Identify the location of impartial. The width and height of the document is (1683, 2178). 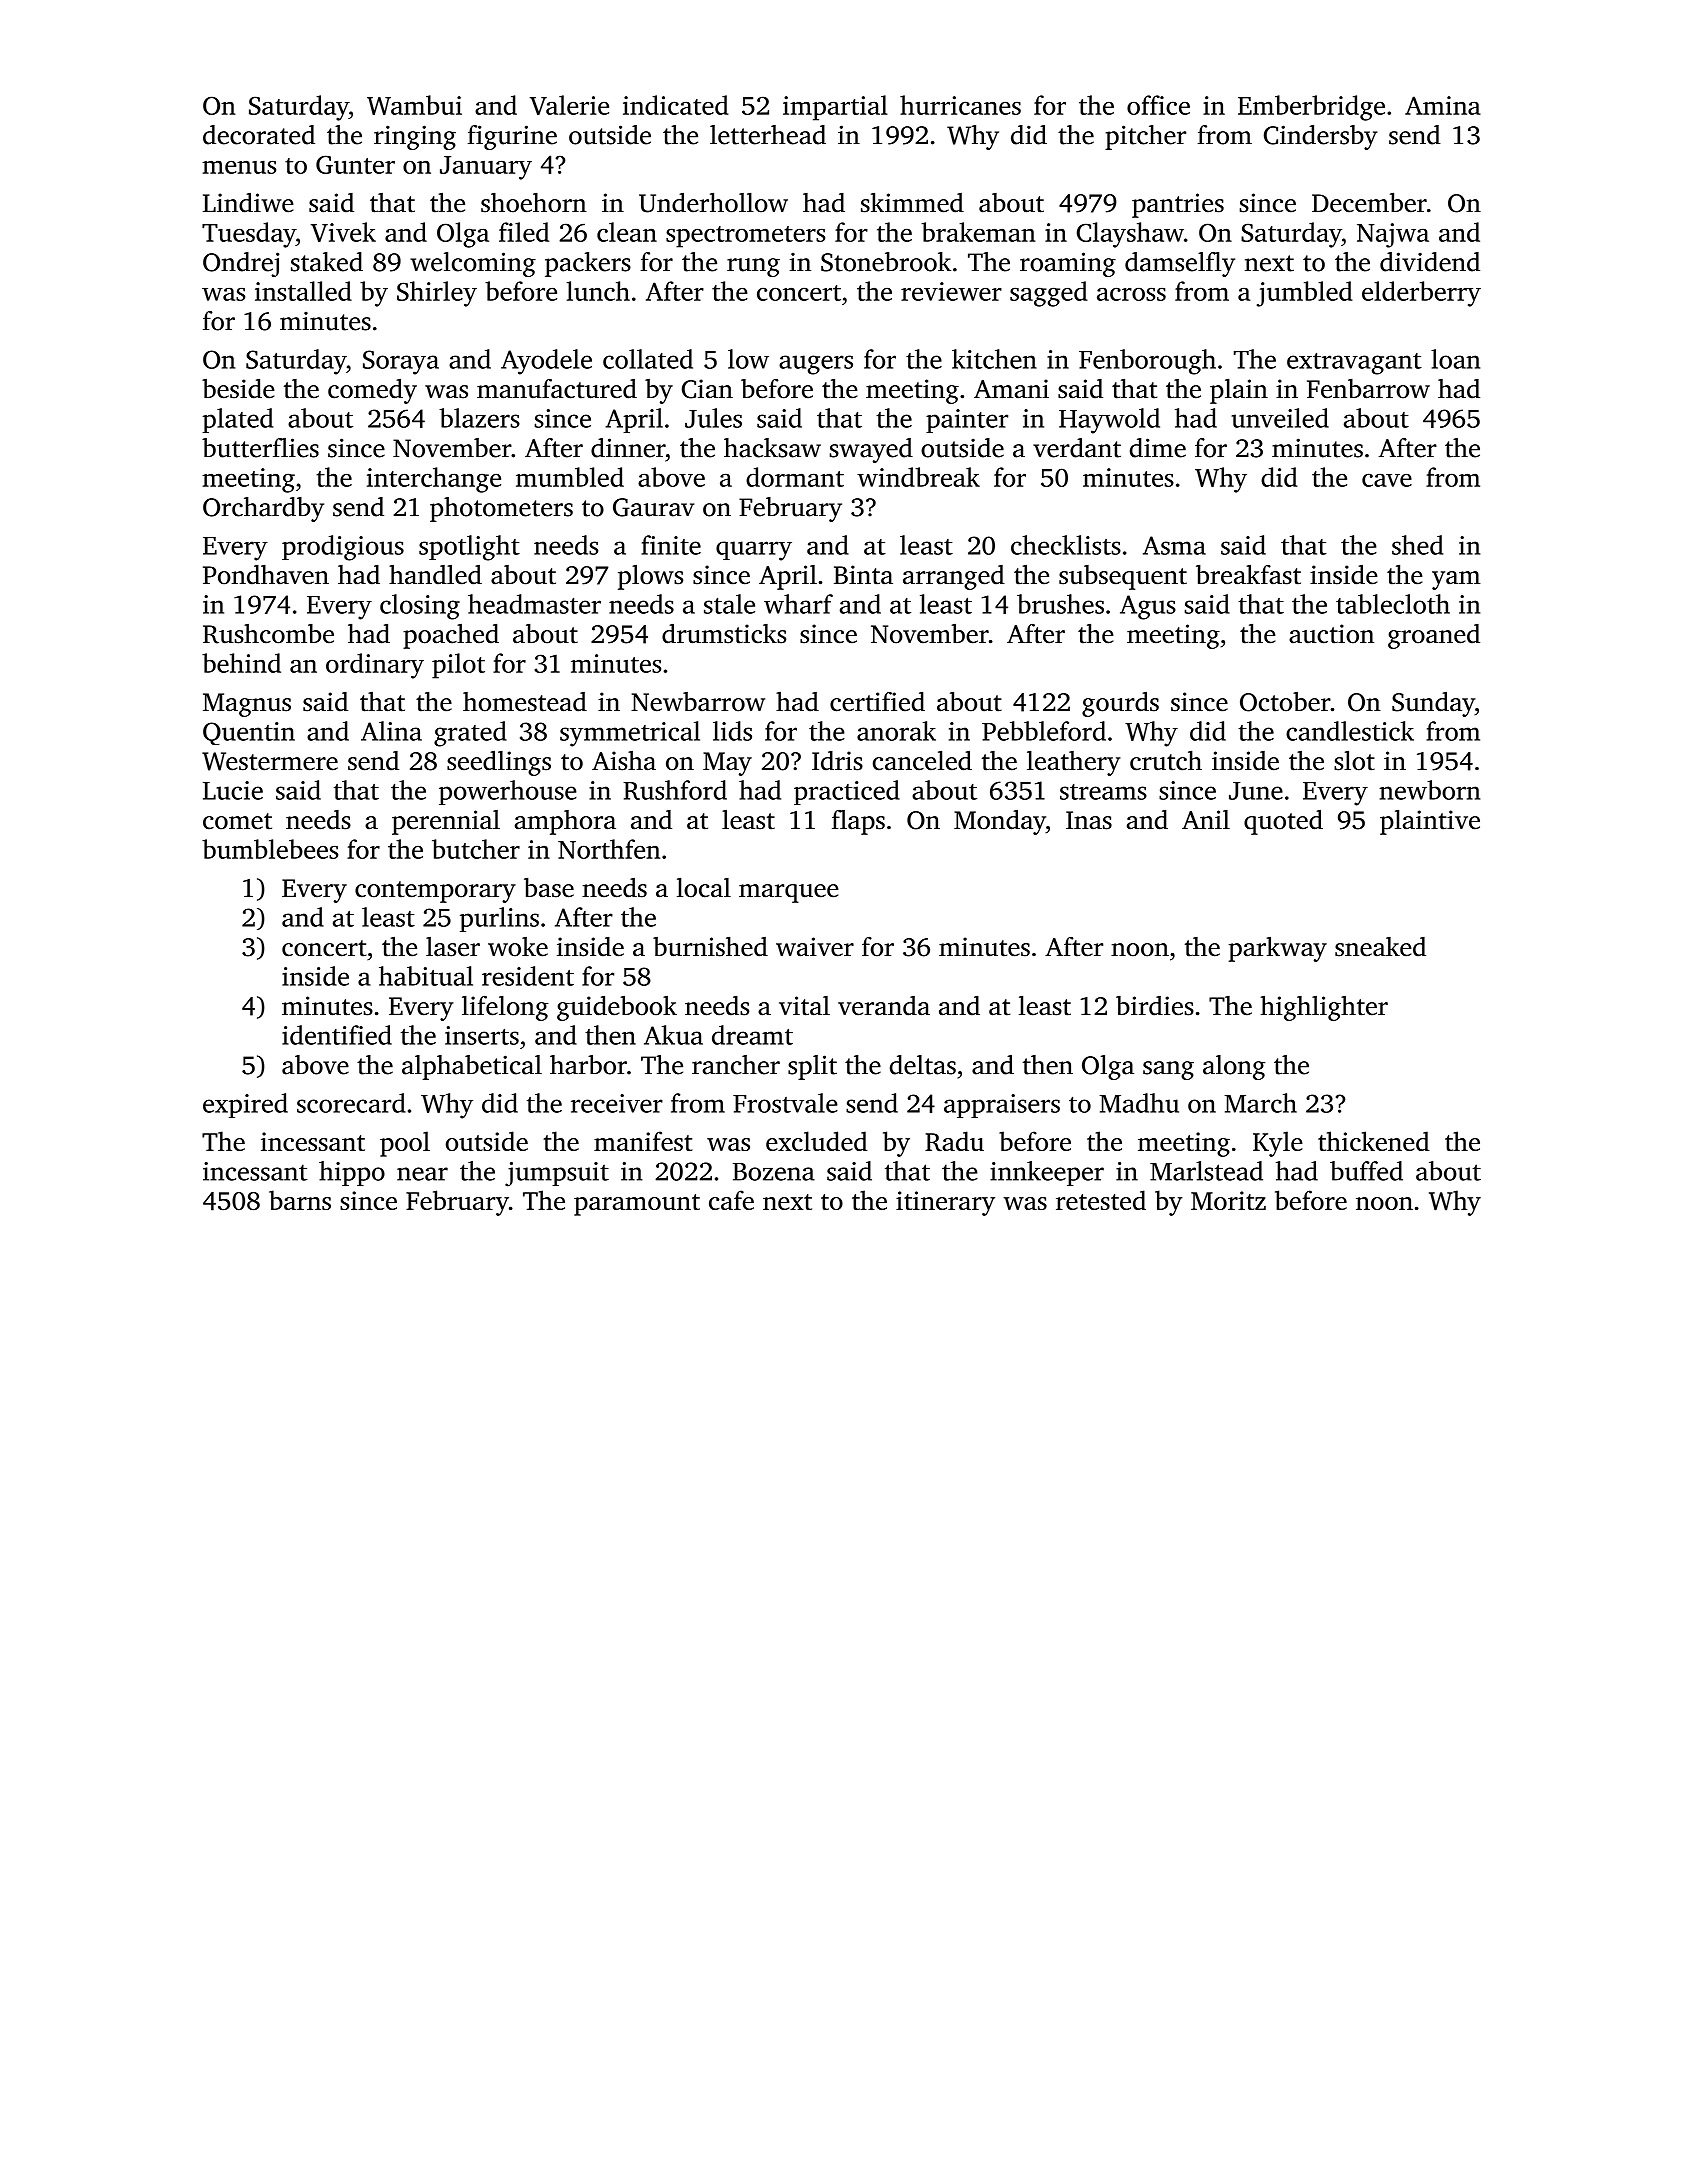
(835, 108).
